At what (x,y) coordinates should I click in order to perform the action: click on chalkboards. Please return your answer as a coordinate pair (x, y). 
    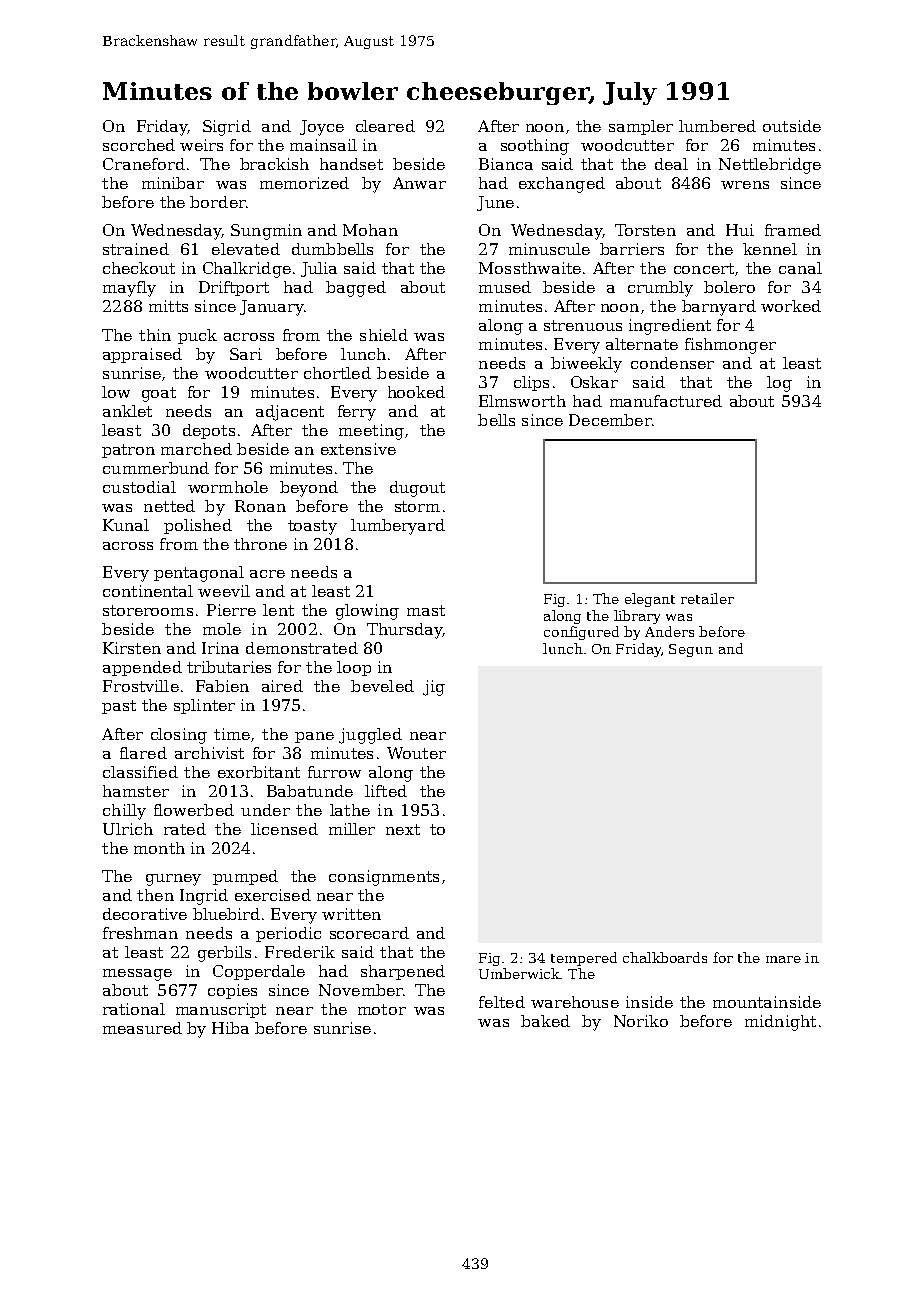
    Looking at the image, I should click on (665, 957).
